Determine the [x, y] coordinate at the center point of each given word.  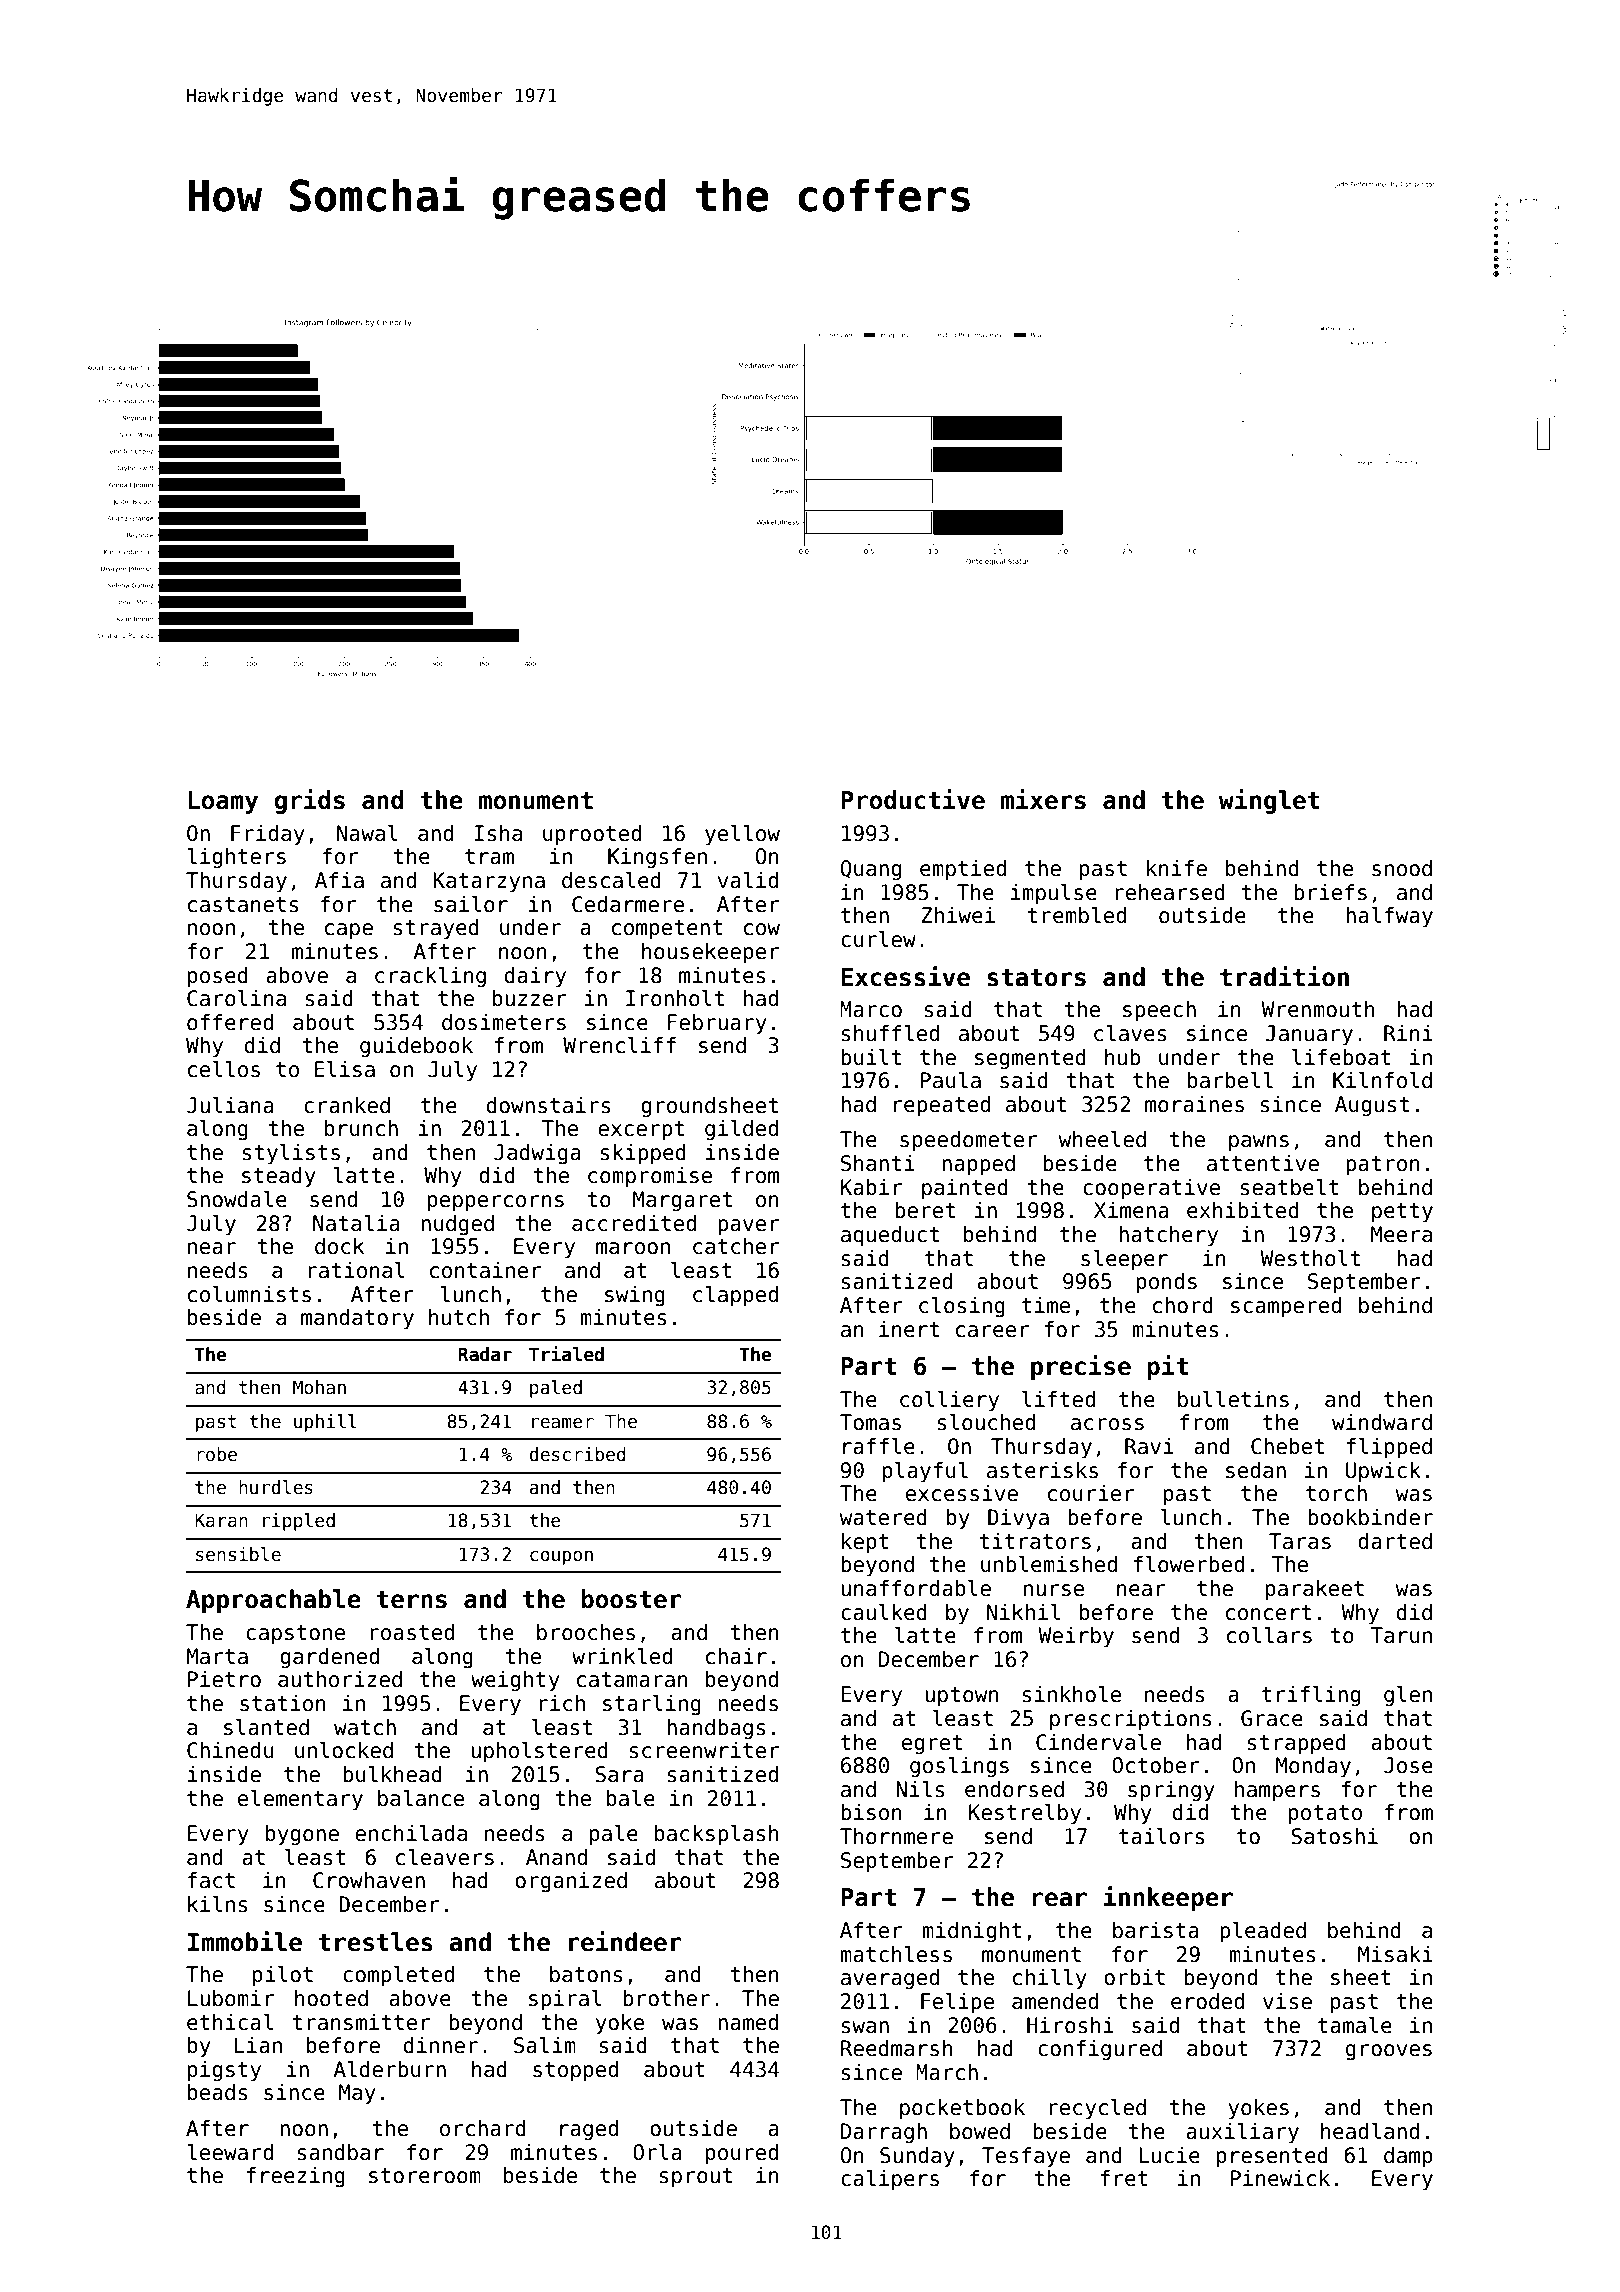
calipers [890, 2180]
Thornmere [896, 1836]
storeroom [425, 2176]
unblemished [1049, 1564]
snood [1402, 868]
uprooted [592, 835]
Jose [1408, 1765]
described [577, 1454]
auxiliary [1242, 2133]
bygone [302, 1835]
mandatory [357, 1319]
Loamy [223, 802]
